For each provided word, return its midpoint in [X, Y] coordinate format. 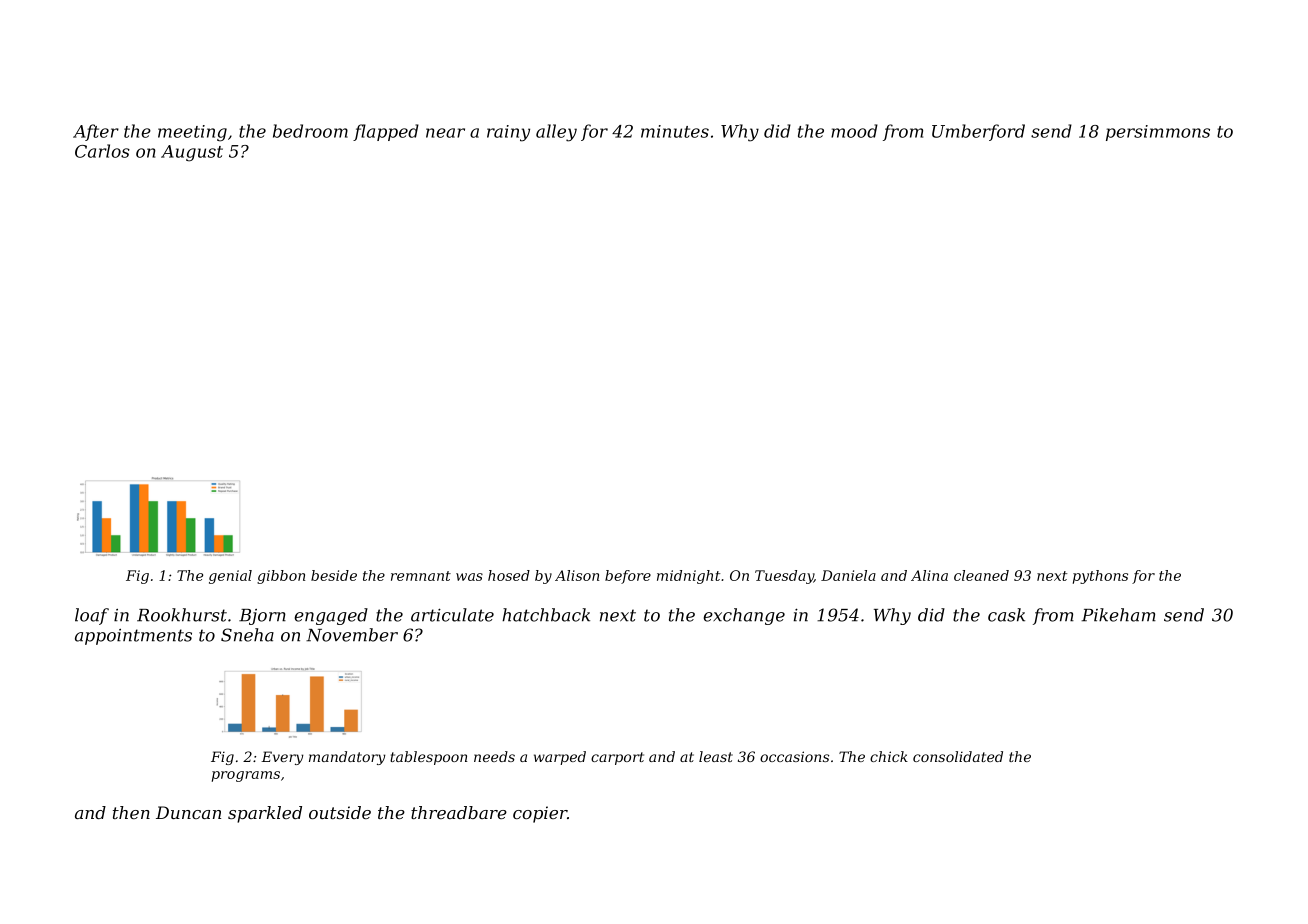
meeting [192, 133]
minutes [675, 131]
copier [540, 814]
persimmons [1158, 133]
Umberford [978, 132]
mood [854, 131]
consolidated [958, 756]
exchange [744, 616]
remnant [421, 576]
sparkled [265, 814]
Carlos [102, 151]
